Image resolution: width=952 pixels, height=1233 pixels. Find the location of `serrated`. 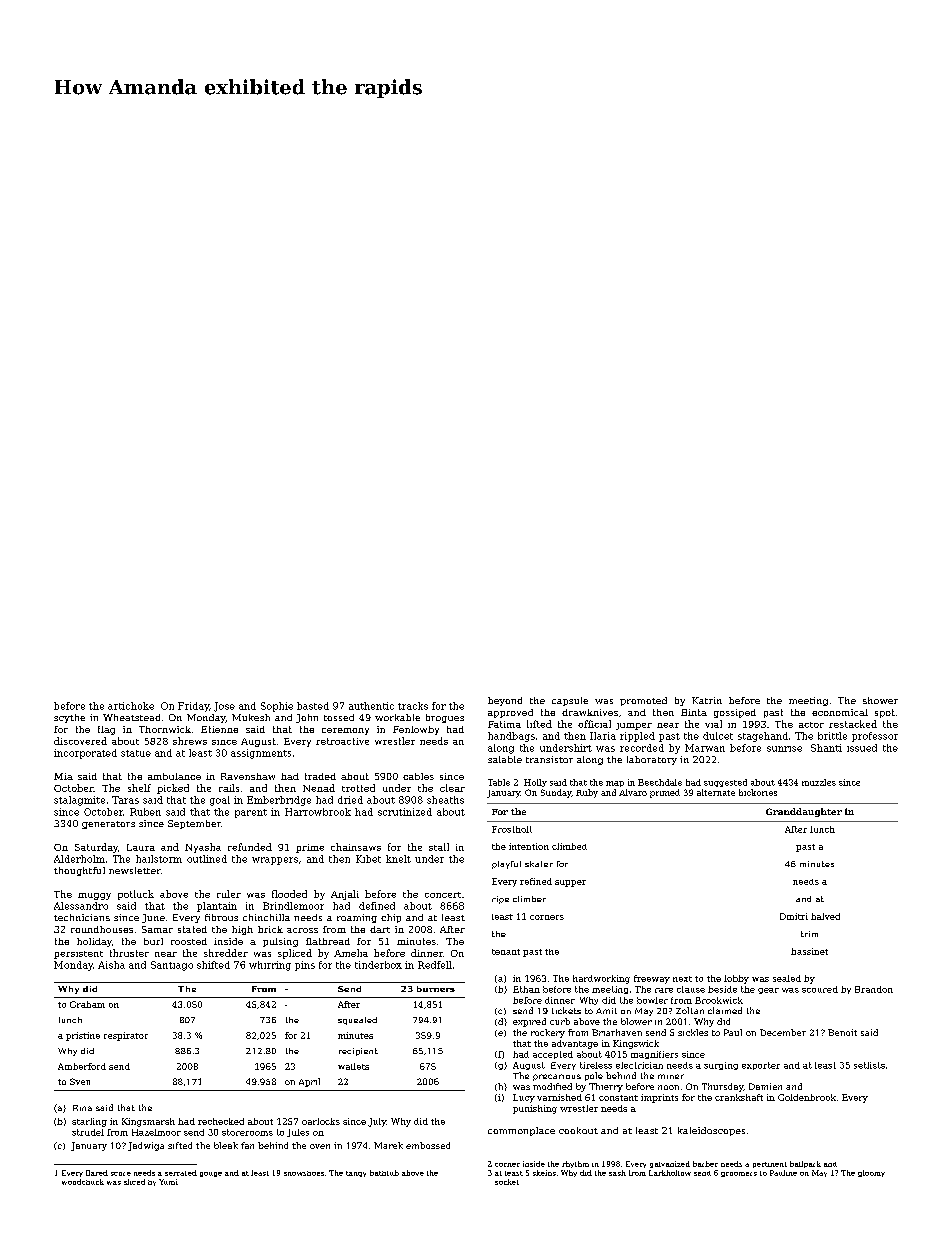

serrated is located at coordinates (181, 1173).
